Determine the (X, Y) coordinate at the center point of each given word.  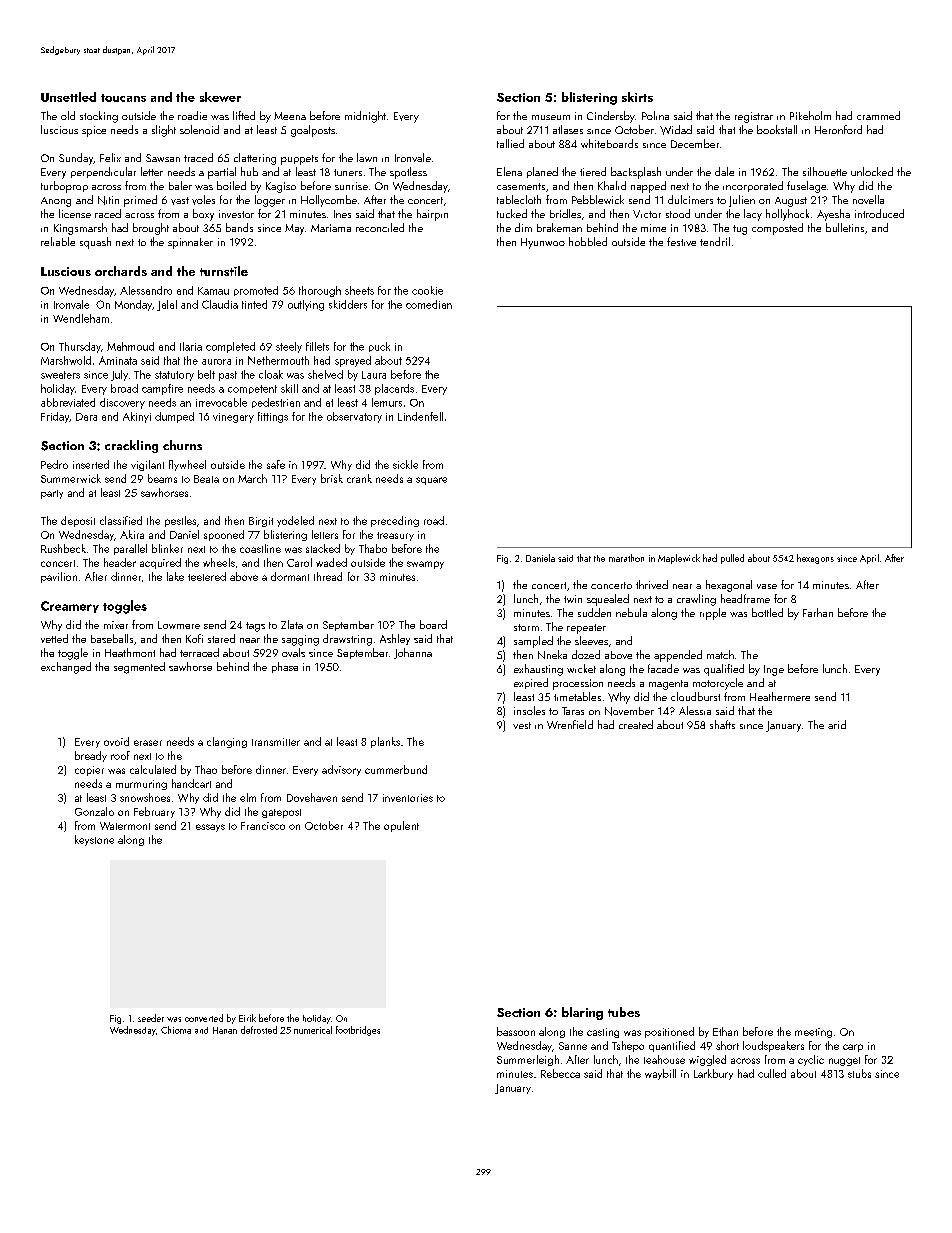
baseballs (112, 638)
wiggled (707, 1060)
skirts (637, 97)
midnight (365, 117)
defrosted (259, 1030)
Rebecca (560, 1073)
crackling (131, 446)
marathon (626, 558)
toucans (123, 98)
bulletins (845, 227)
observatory (354, 417)
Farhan (818, 612)
